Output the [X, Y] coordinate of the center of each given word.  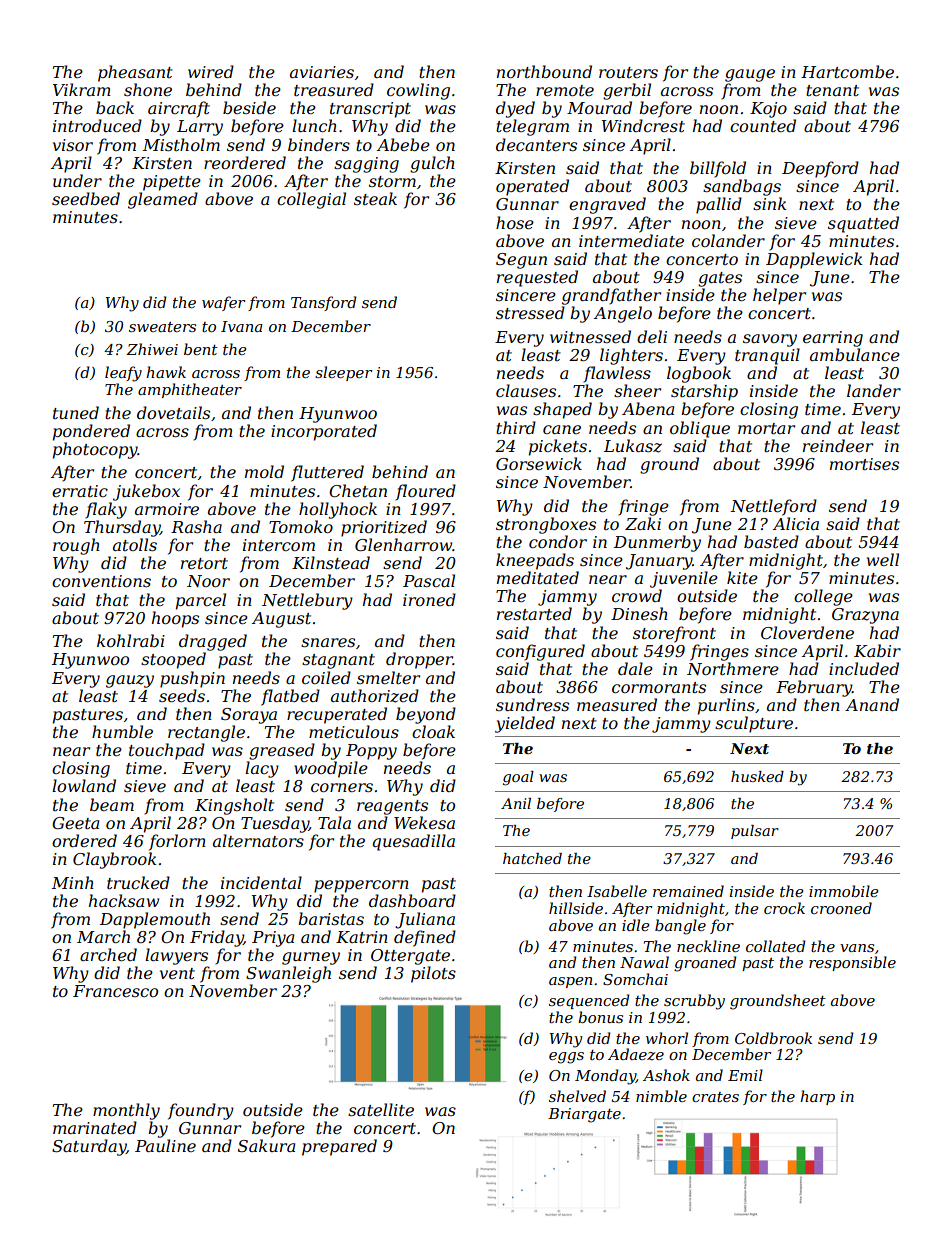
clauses [526, 390]
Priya [273, 939]
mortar [766, 428]
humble [122, 731]
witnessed [590, 336]
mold [264, 471]
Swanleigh [288, 974]
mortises [864, 464]
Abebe [403, 144]
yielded [525, 724]
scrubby [694, 1002]
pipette [172, 183]
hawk [166, 372]
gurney [311, 958]
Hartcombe [847, 71]
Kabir [877, 650]
